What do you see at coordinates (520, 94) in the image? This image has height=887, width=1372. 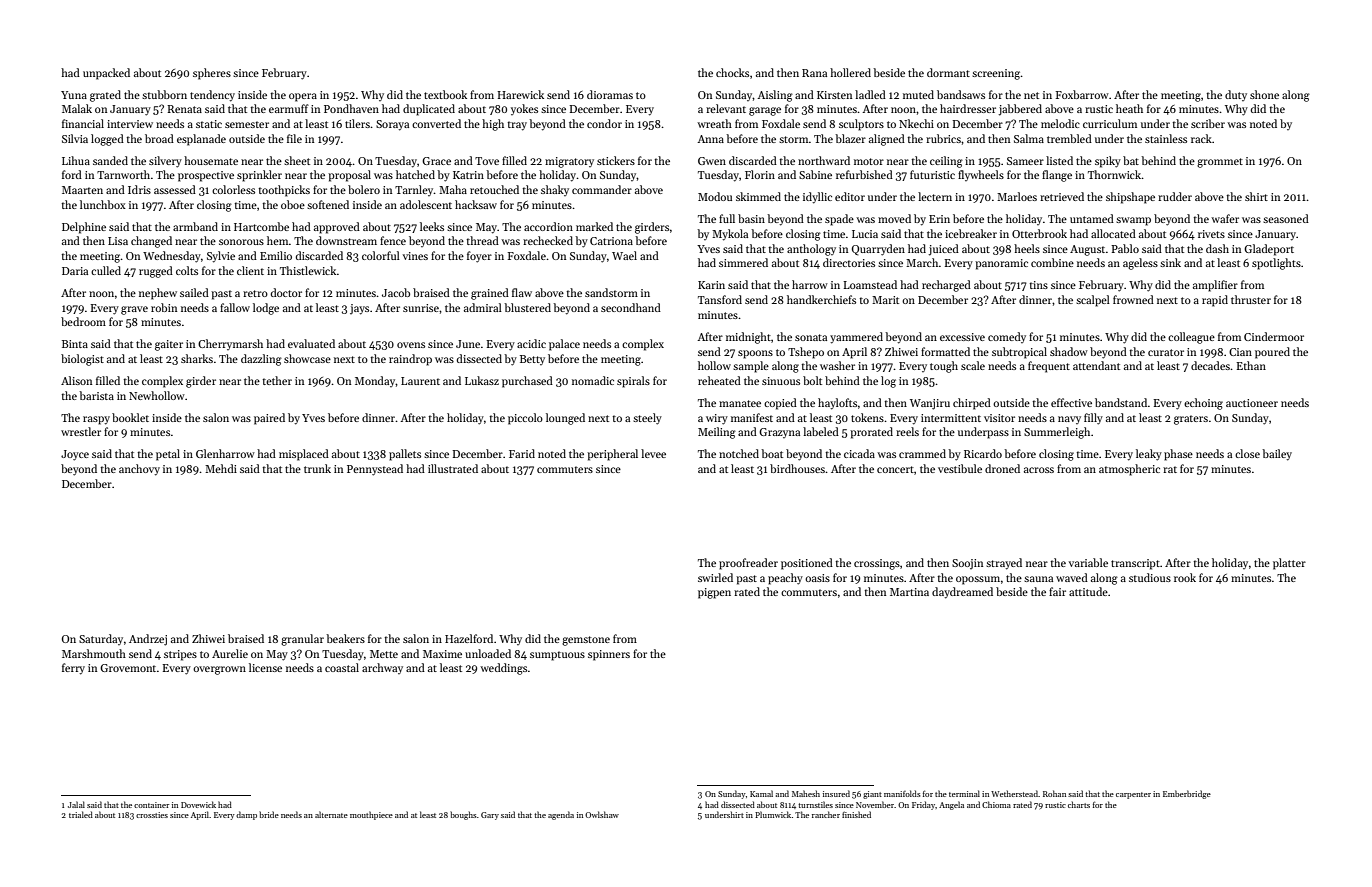 I see `Harewick` at bounding box center [520, 94].
